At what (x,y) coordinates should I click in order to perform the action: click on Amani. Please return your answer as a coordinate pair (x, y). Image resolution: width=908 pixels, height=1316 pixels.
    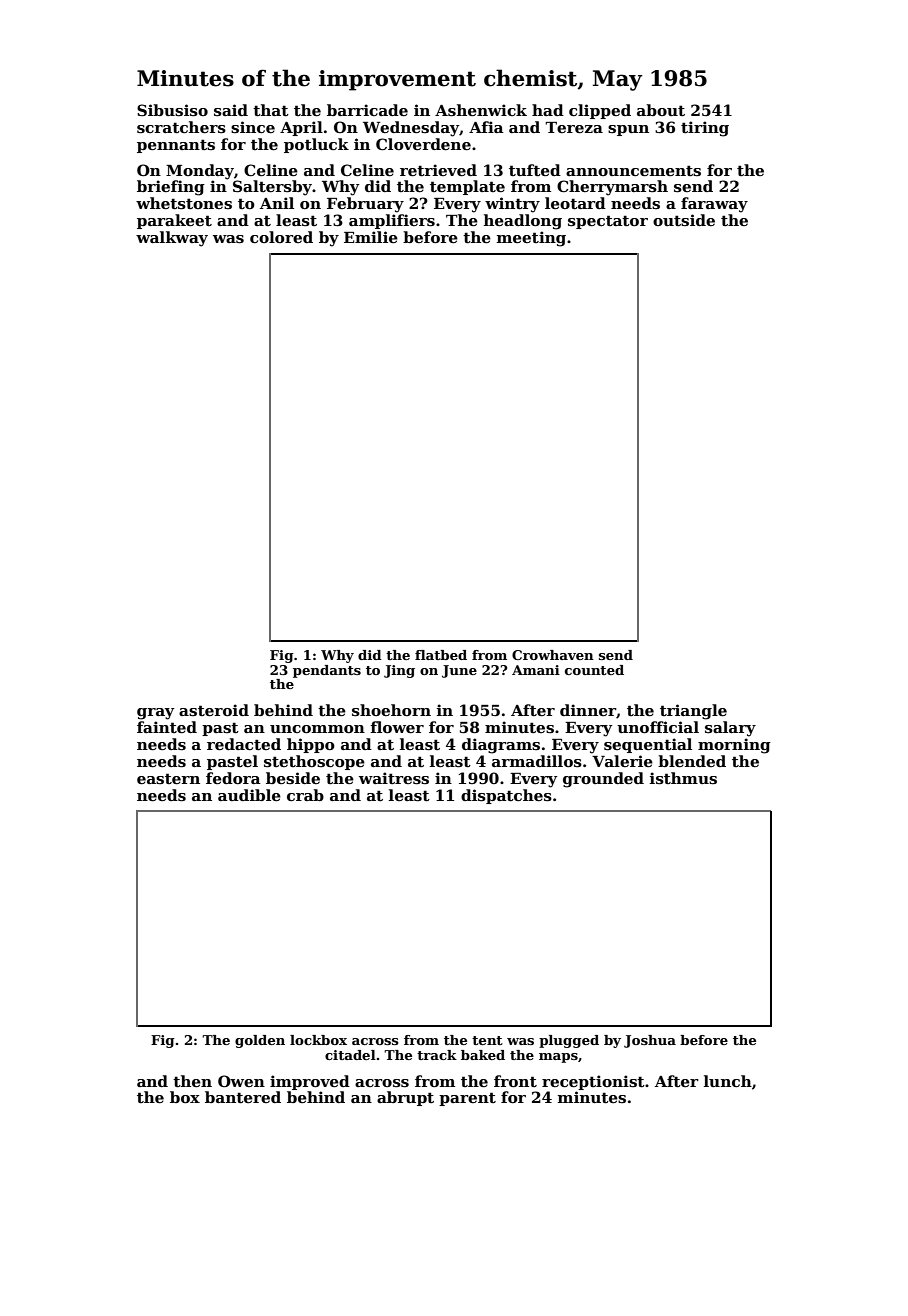
    Looking at the image, I should click on (536, 670).
